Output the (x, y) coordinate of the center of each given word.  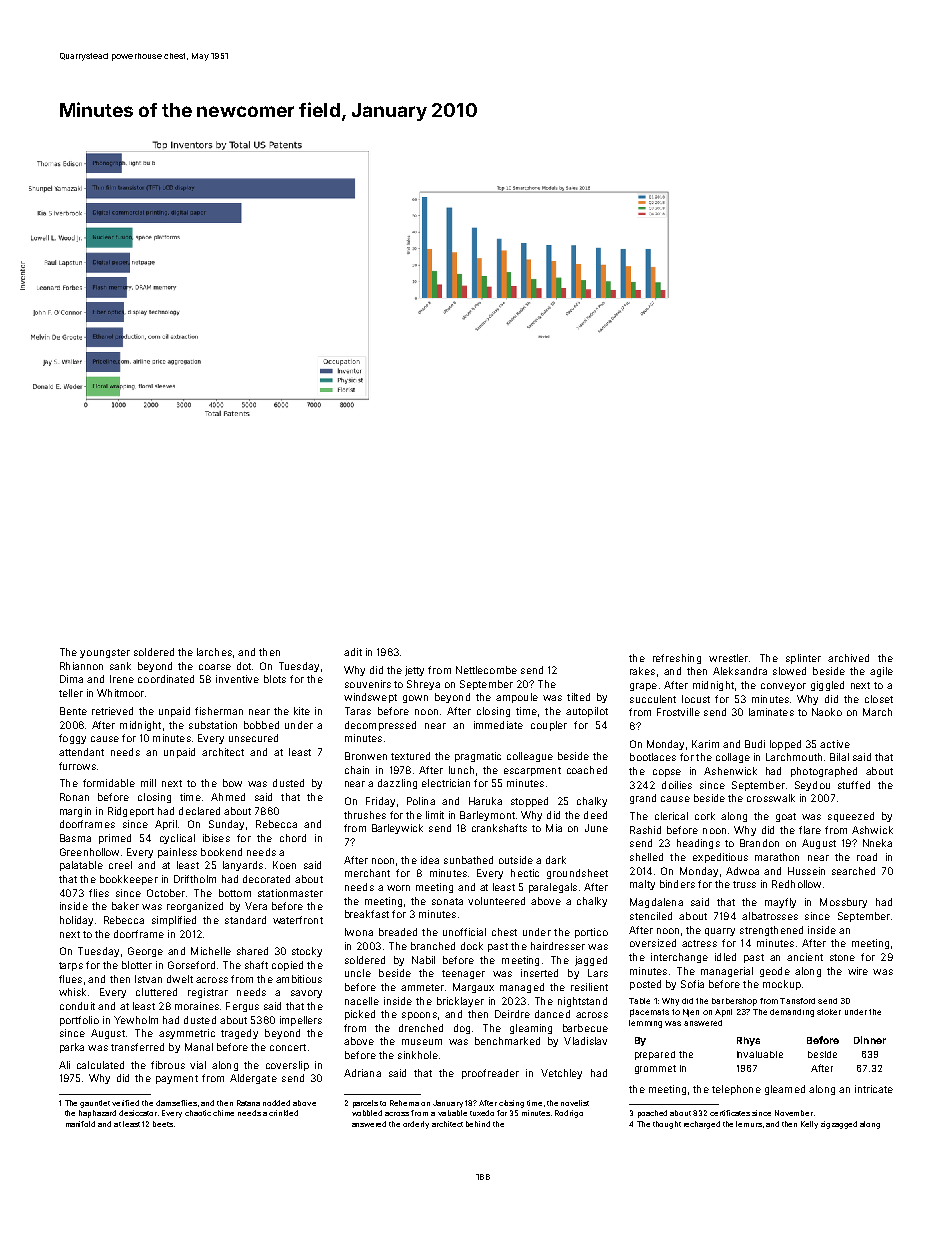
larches (214, 652)
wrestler (728, 658)
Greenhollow (89, 852)
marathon (777, 857)
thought (667, 1125)
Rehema (404, 1103)
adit (353, 652)
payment (177, 1079)
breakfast (367, 914)
